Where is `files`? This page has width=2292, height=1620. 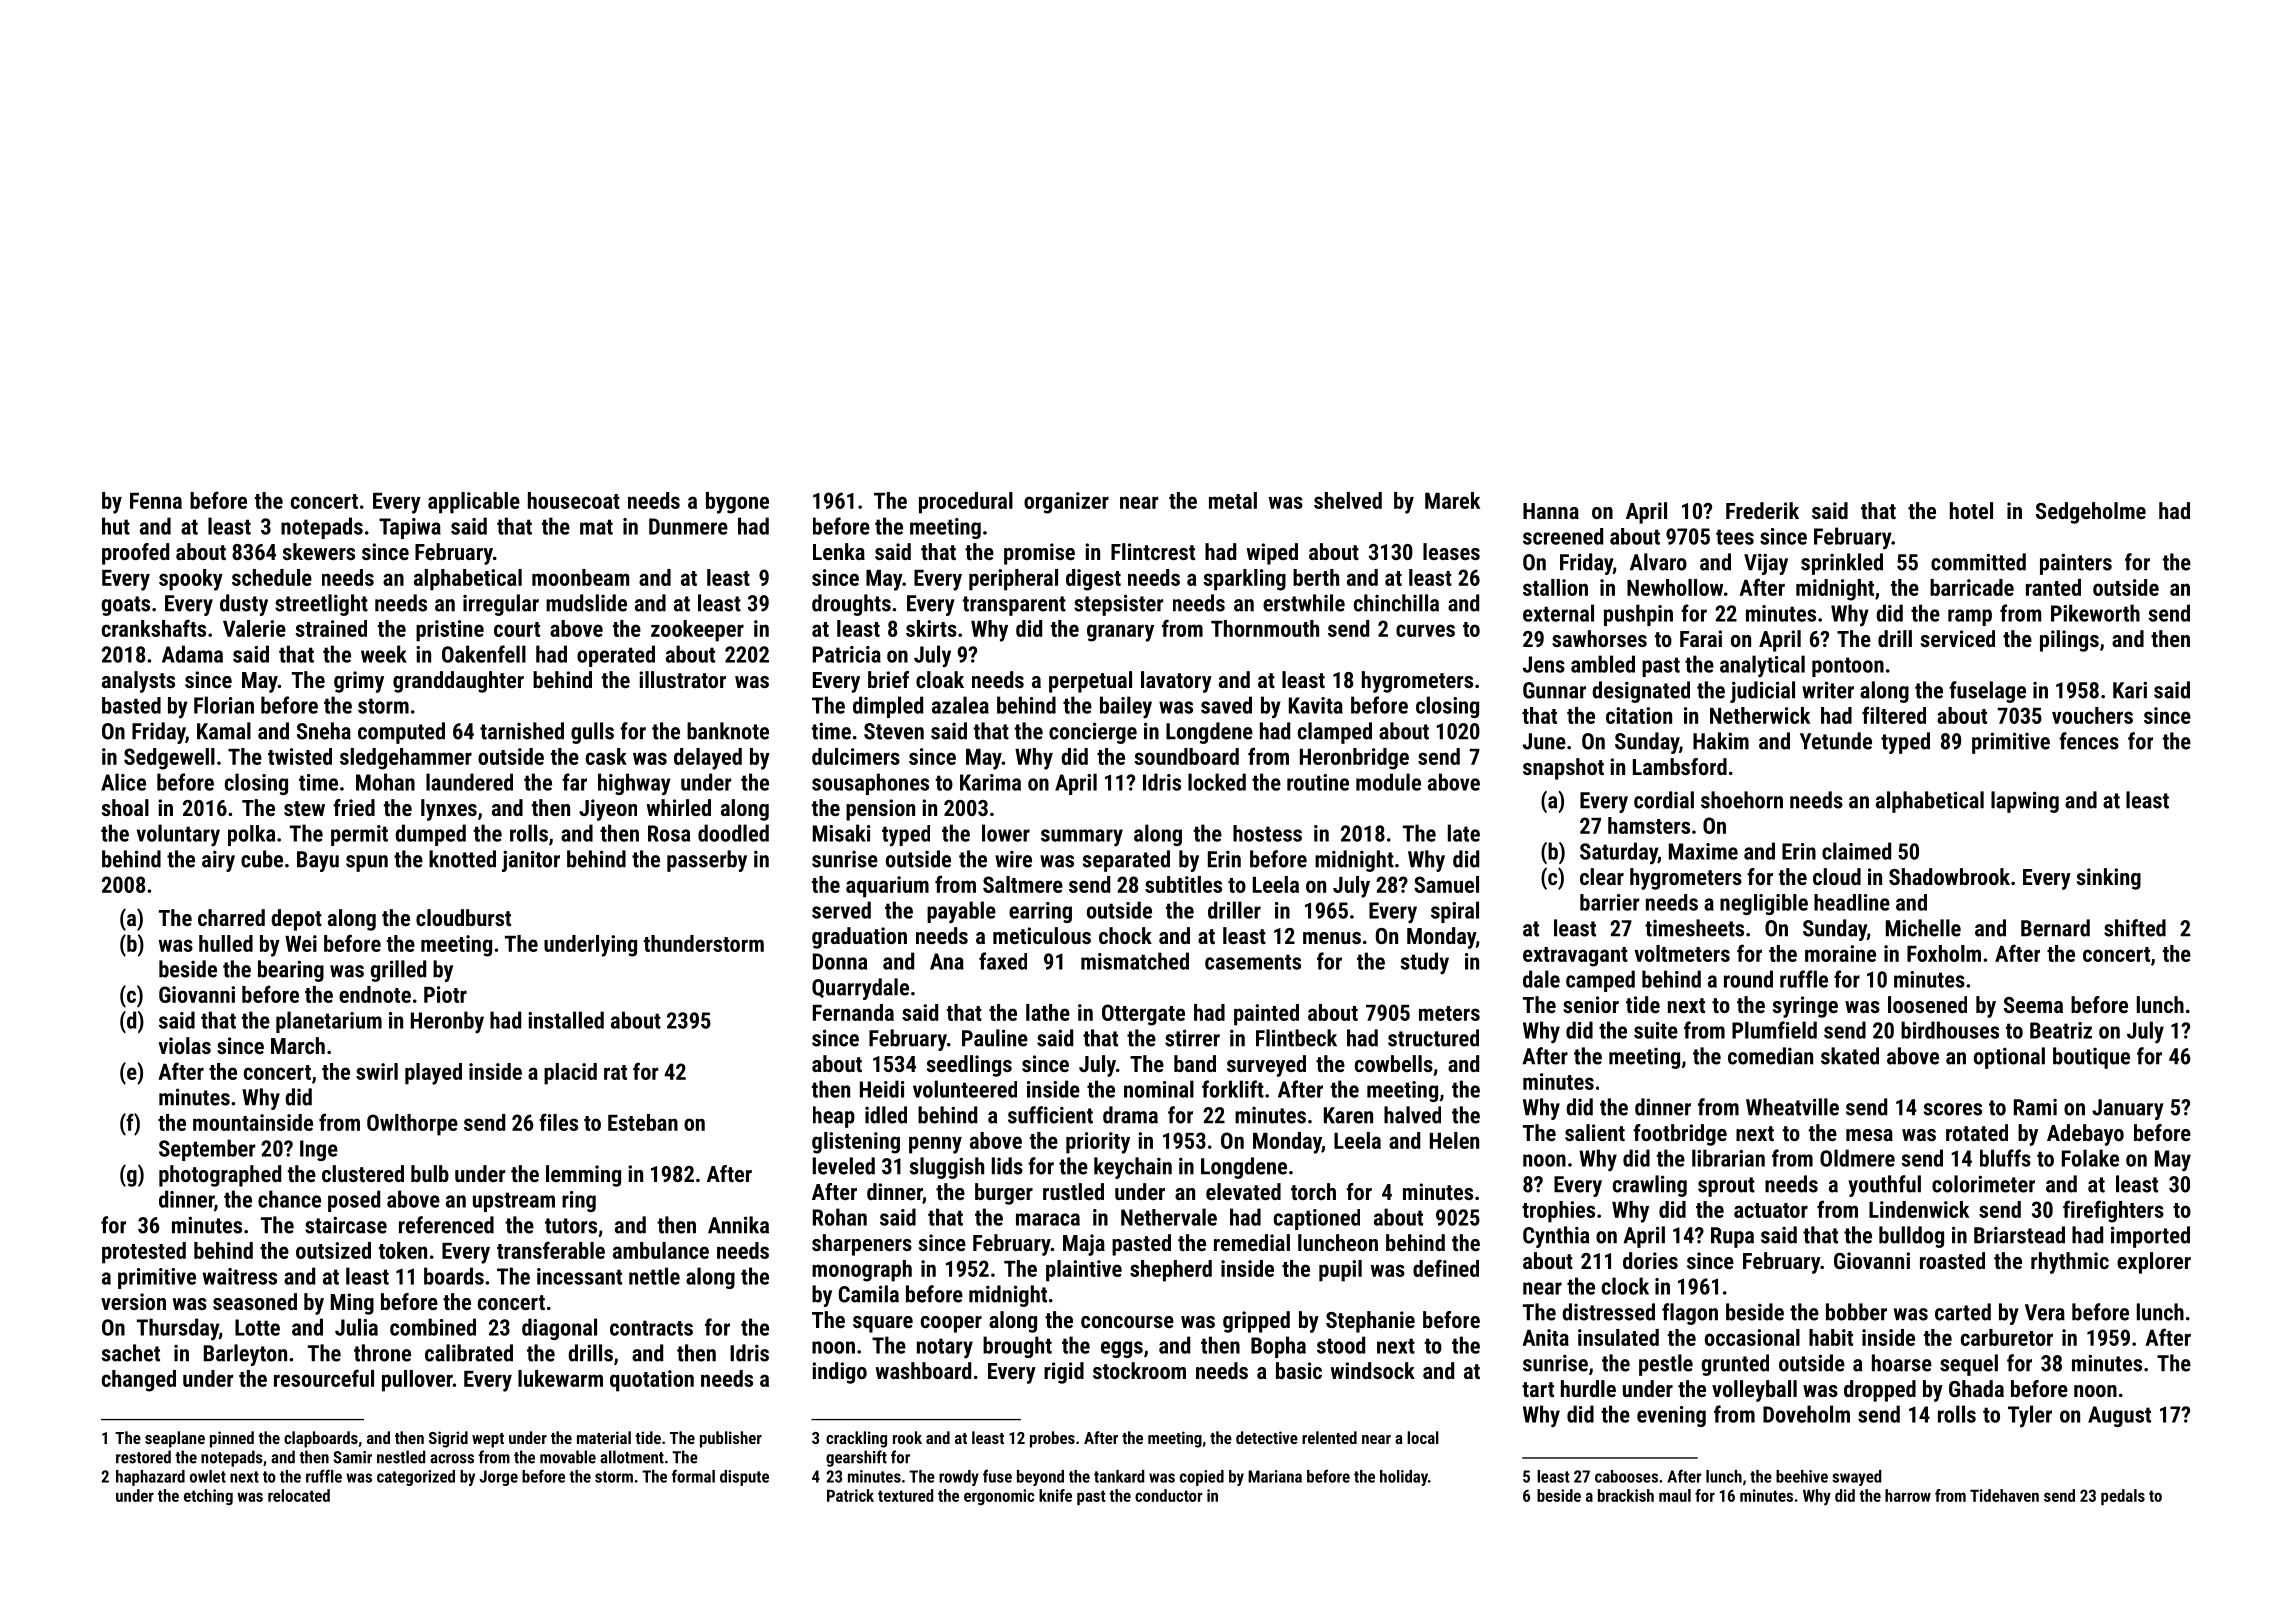 files is located at coordinates (558, 1122).
